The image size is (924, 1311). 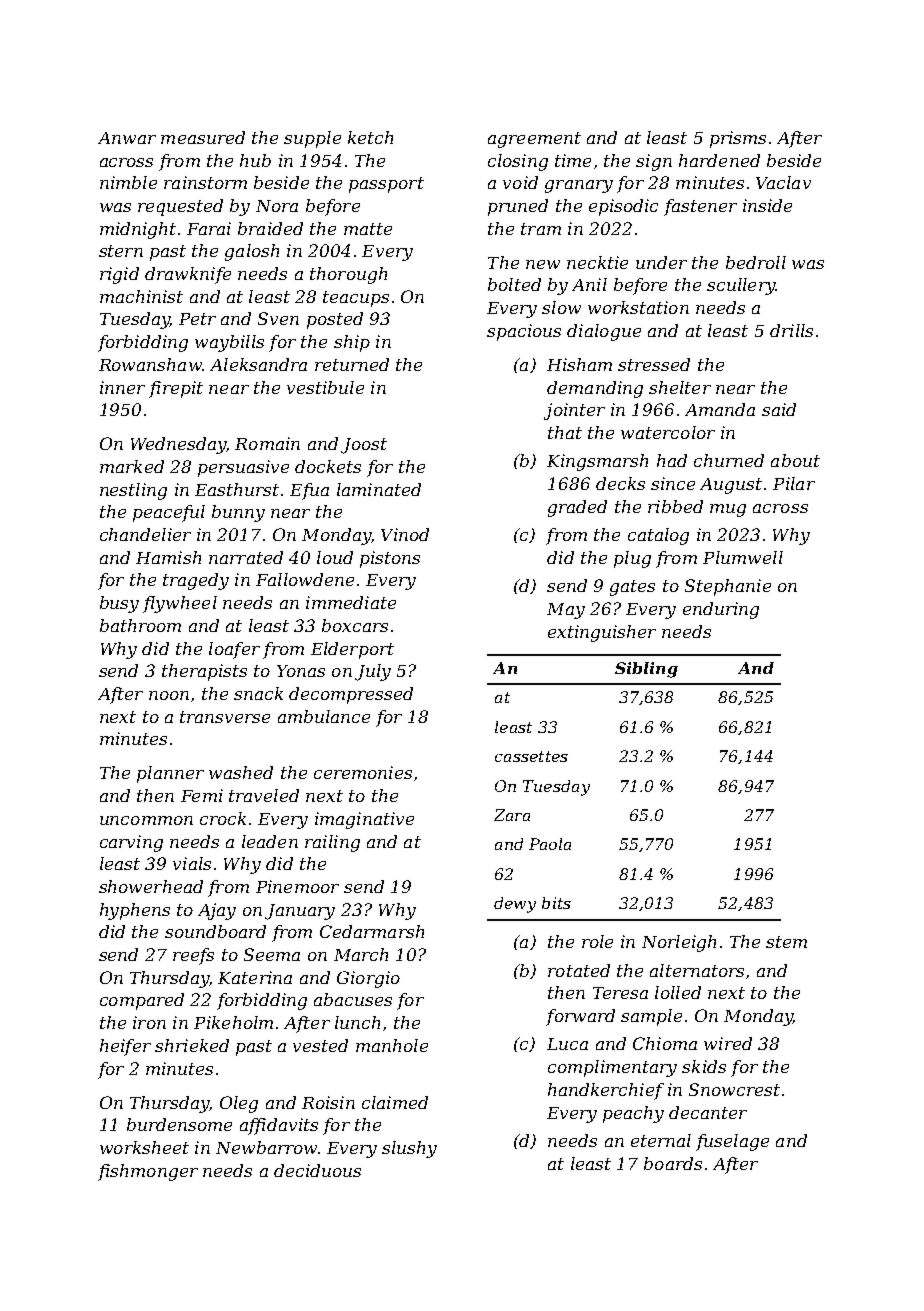 I want to click on Zara, so click(x=512, y=815).
